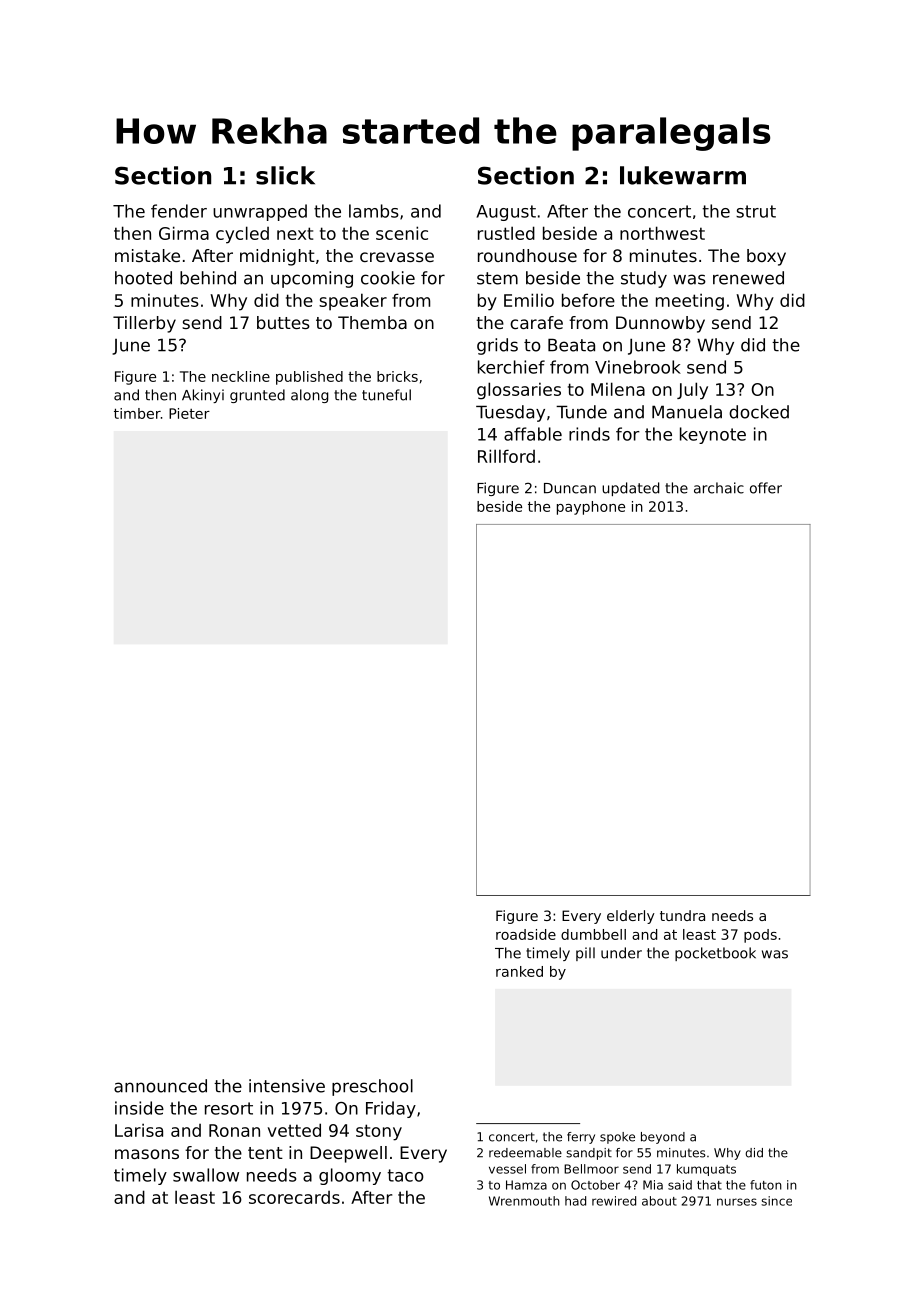 The width and height of the screenshot is (924, 1314). I want to click on hooted, so click(143, 278).
